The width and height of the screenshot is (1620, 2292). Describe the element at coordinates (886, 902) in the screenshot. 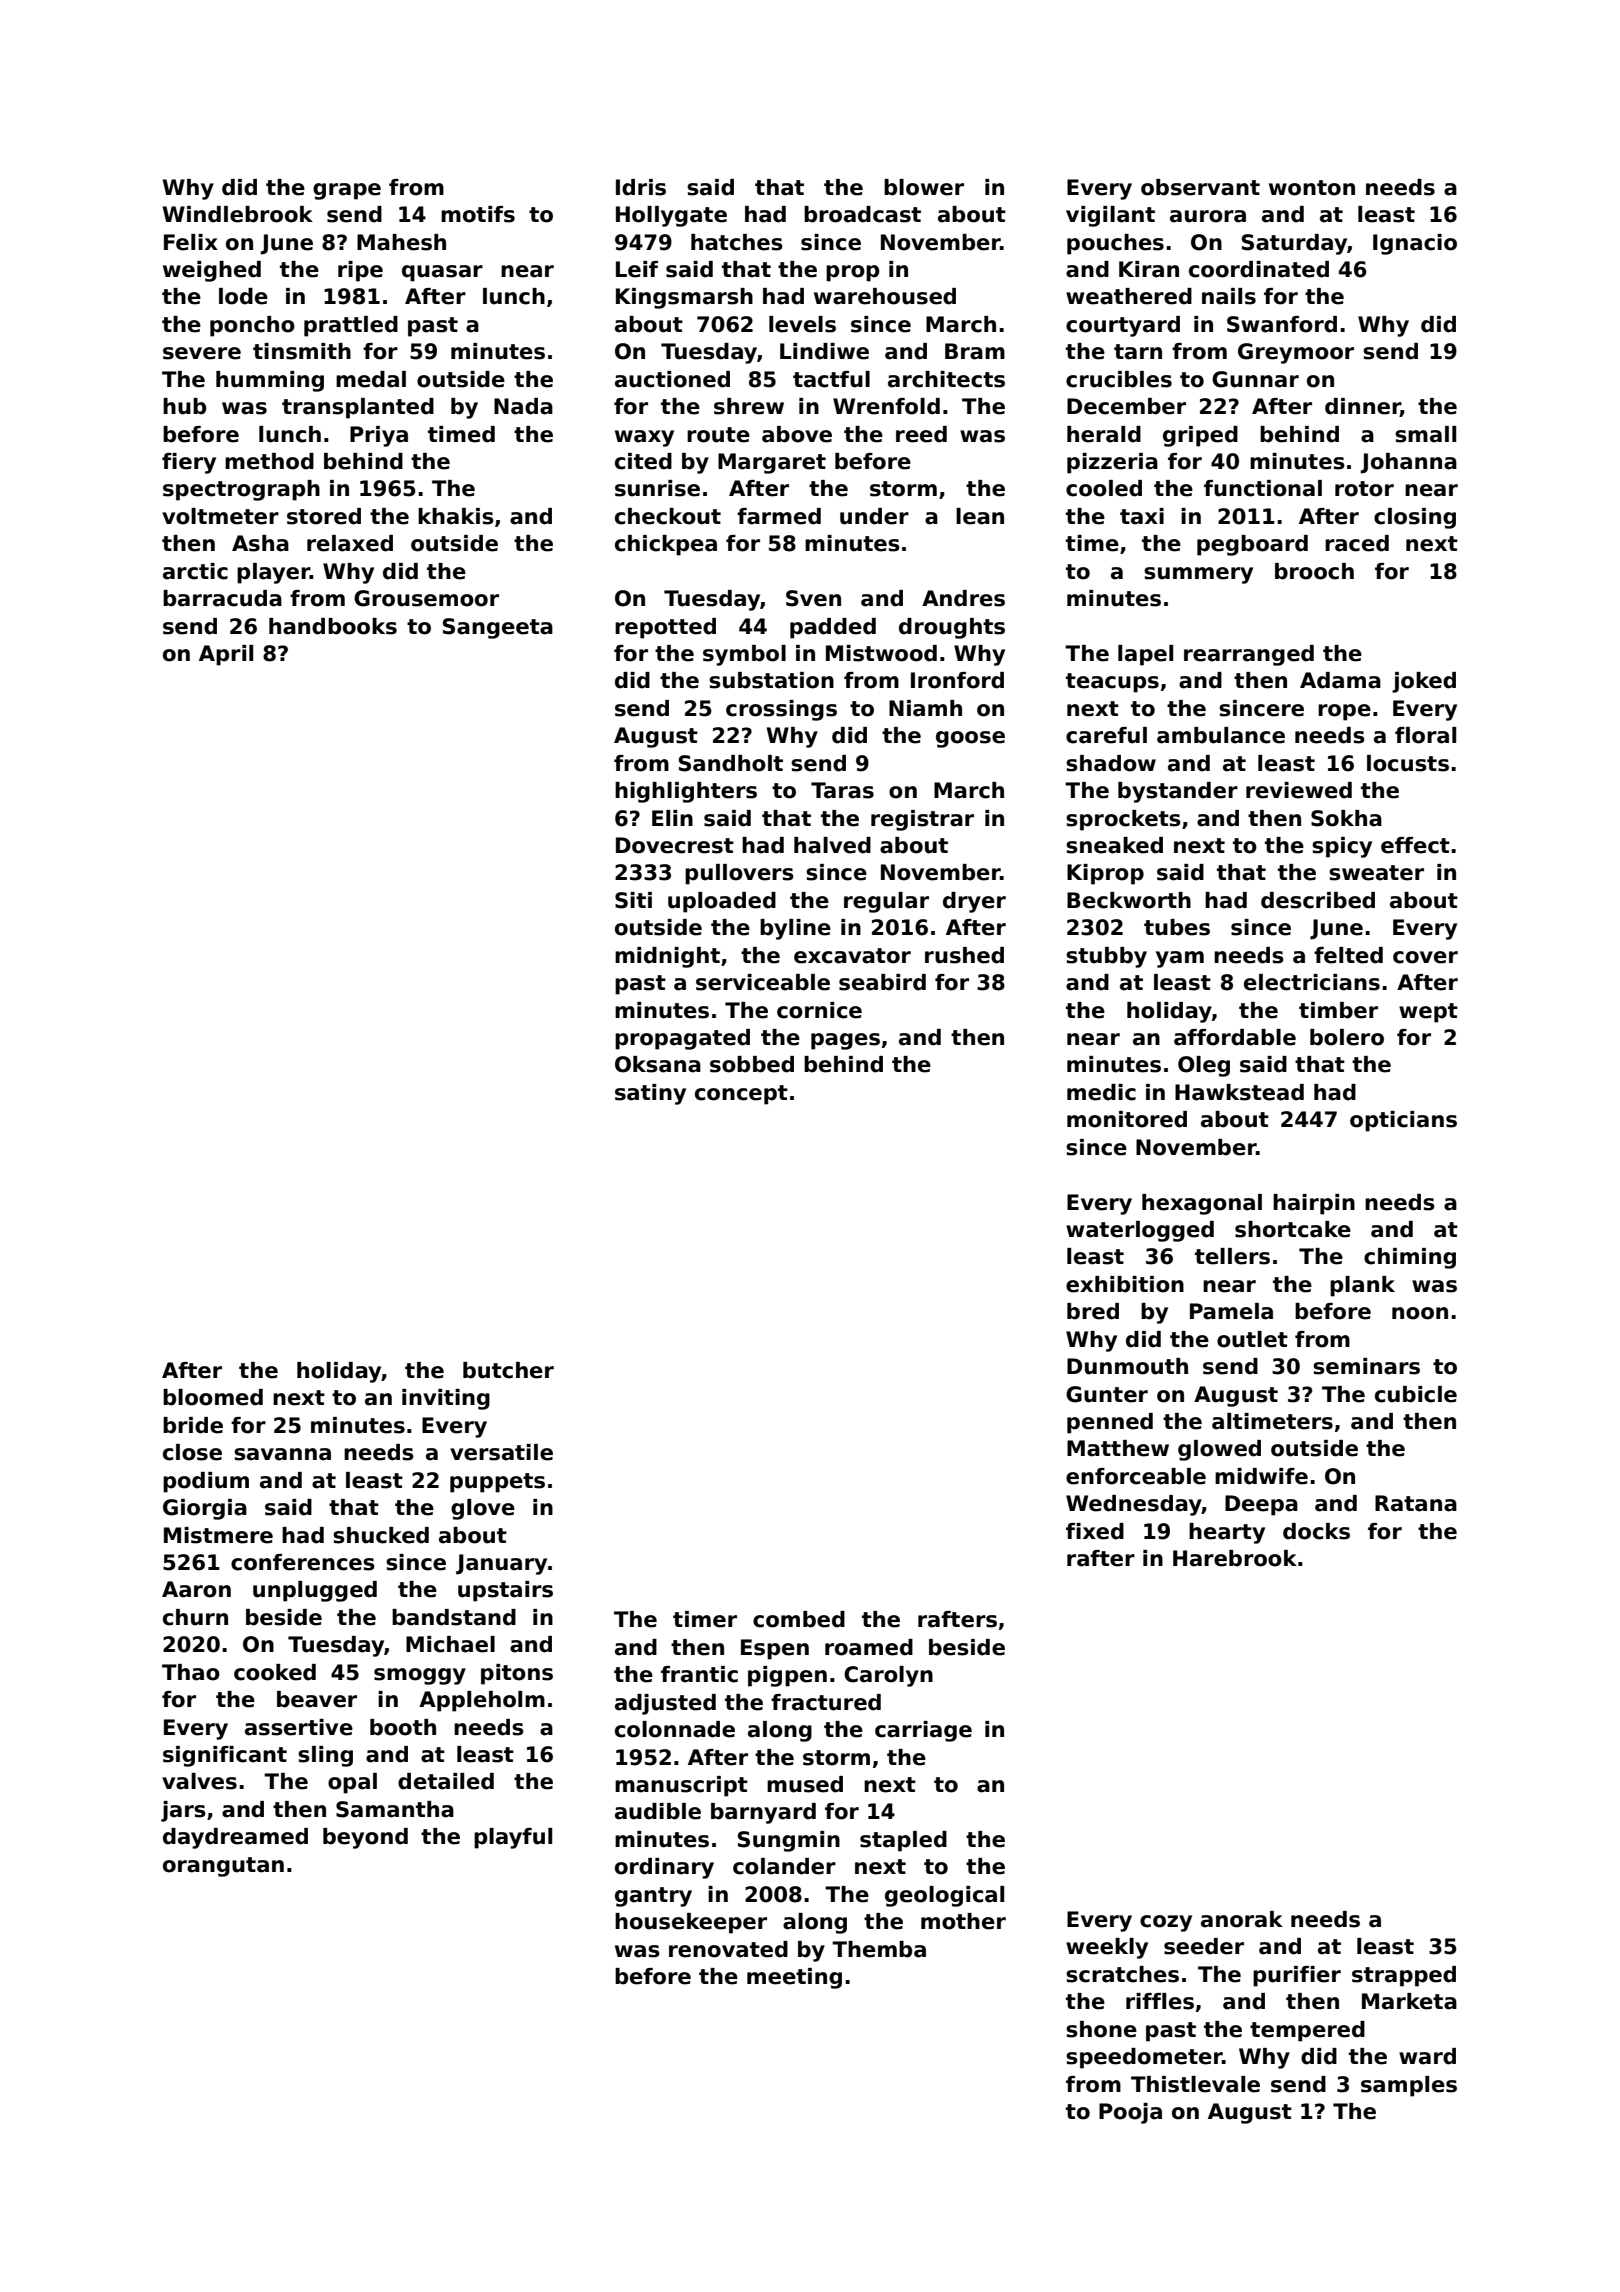

I see `regular` at that location.
